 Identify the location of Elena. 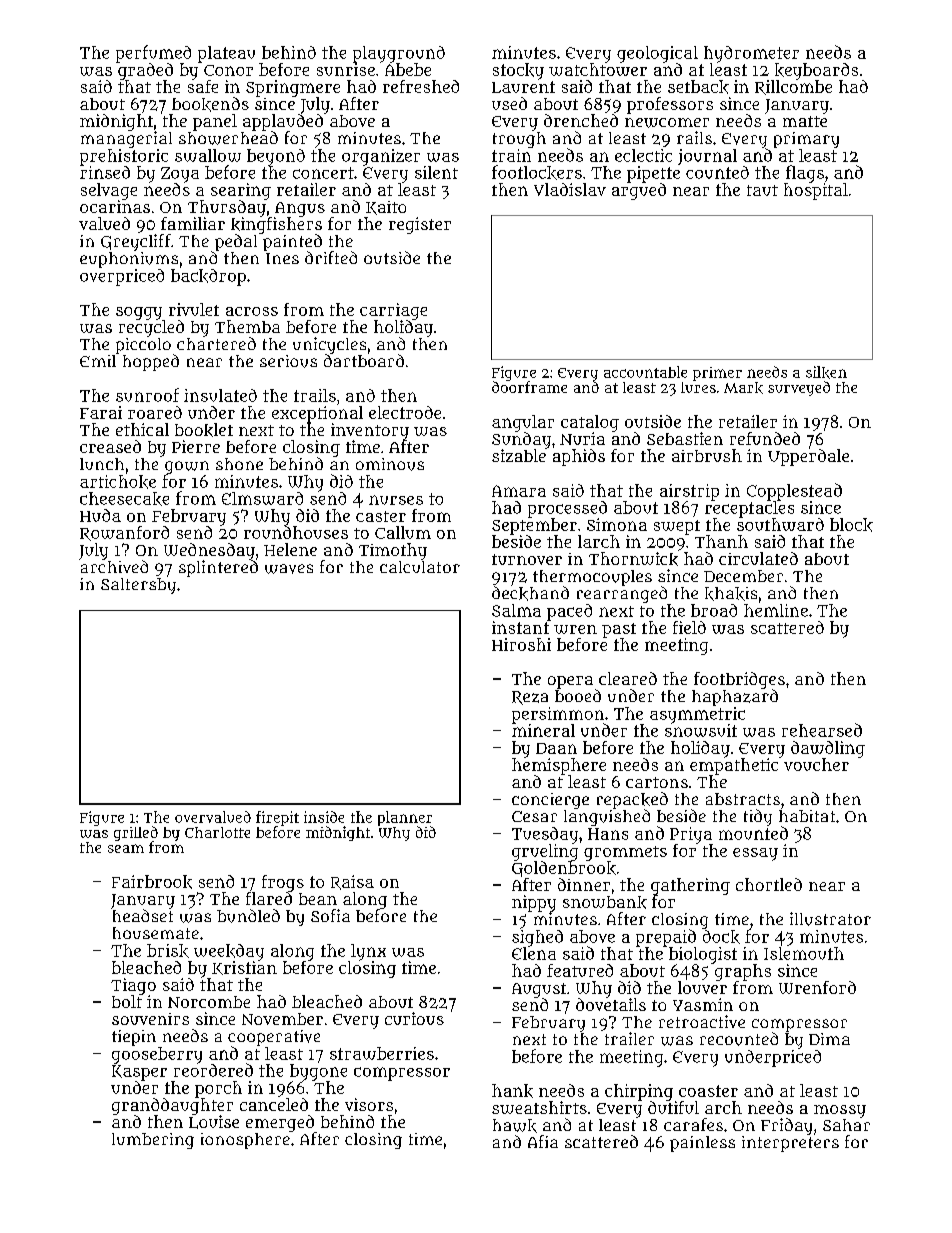
(534, 953).
